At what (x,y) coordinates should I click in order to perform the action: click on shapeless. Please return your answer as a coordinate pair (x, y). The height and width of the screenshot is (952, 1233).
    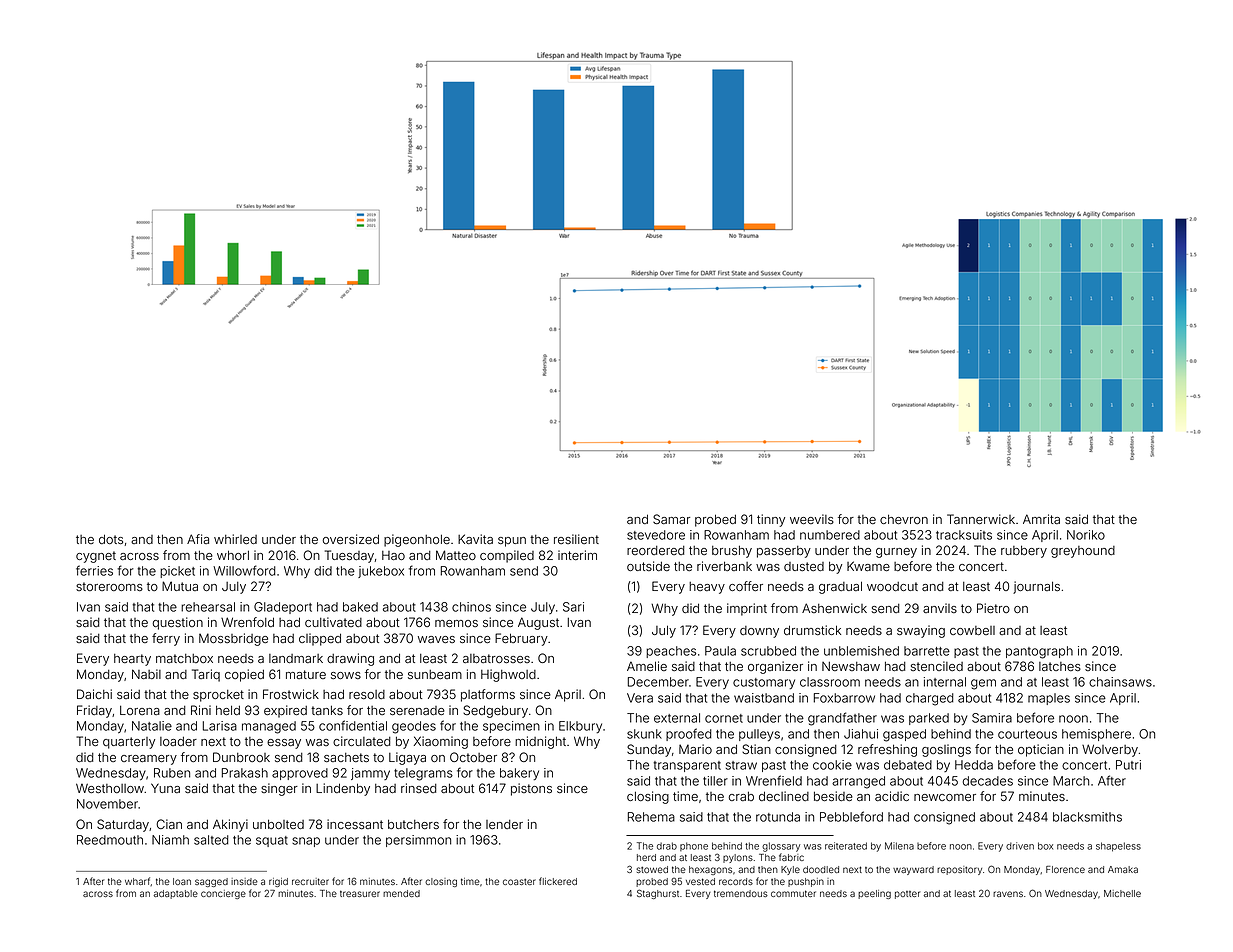
    Looking at the image, I should click on (1118, 847).
